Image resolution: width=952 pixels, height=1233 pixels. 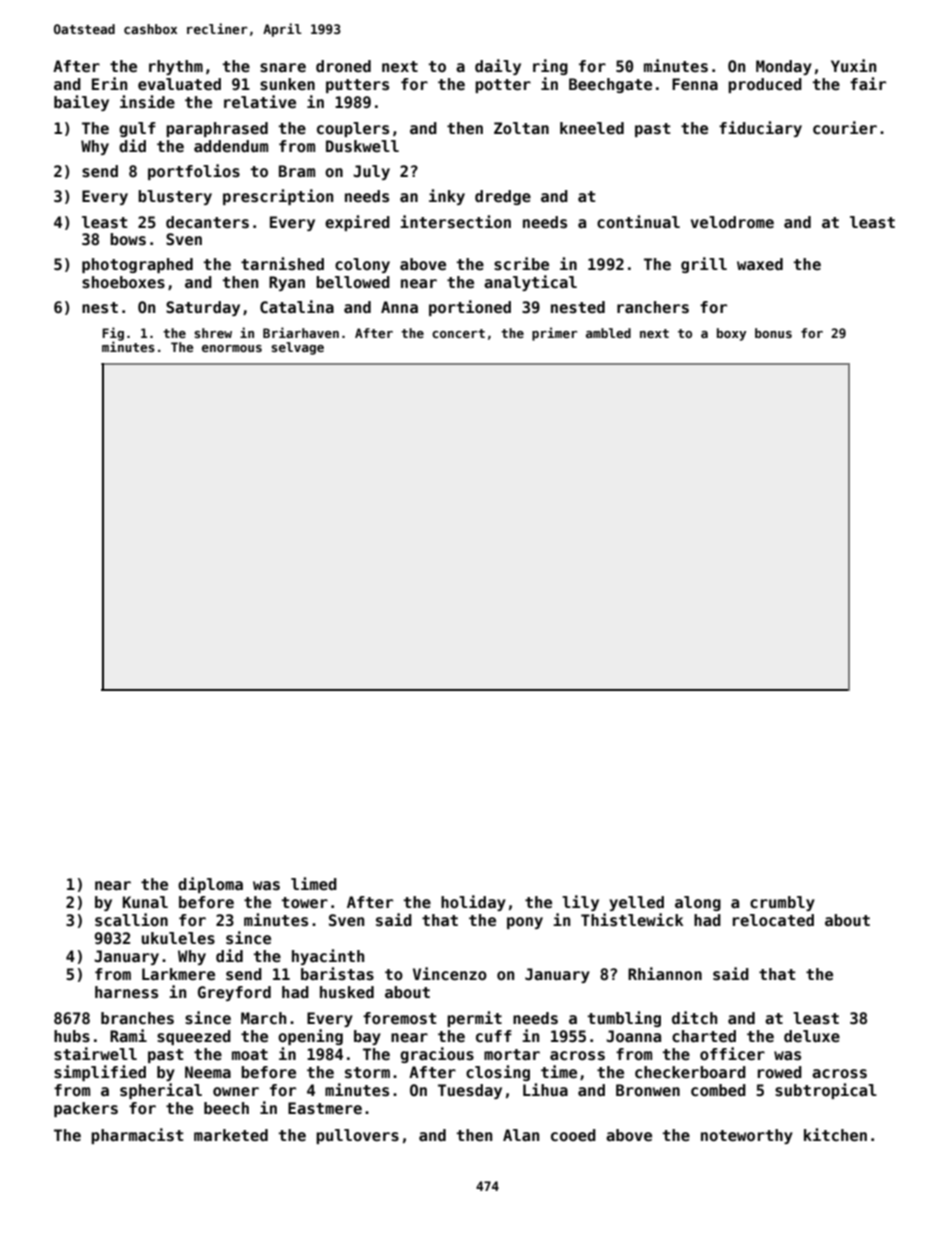 I want to click on branches, so click(x=137, y=1018).
